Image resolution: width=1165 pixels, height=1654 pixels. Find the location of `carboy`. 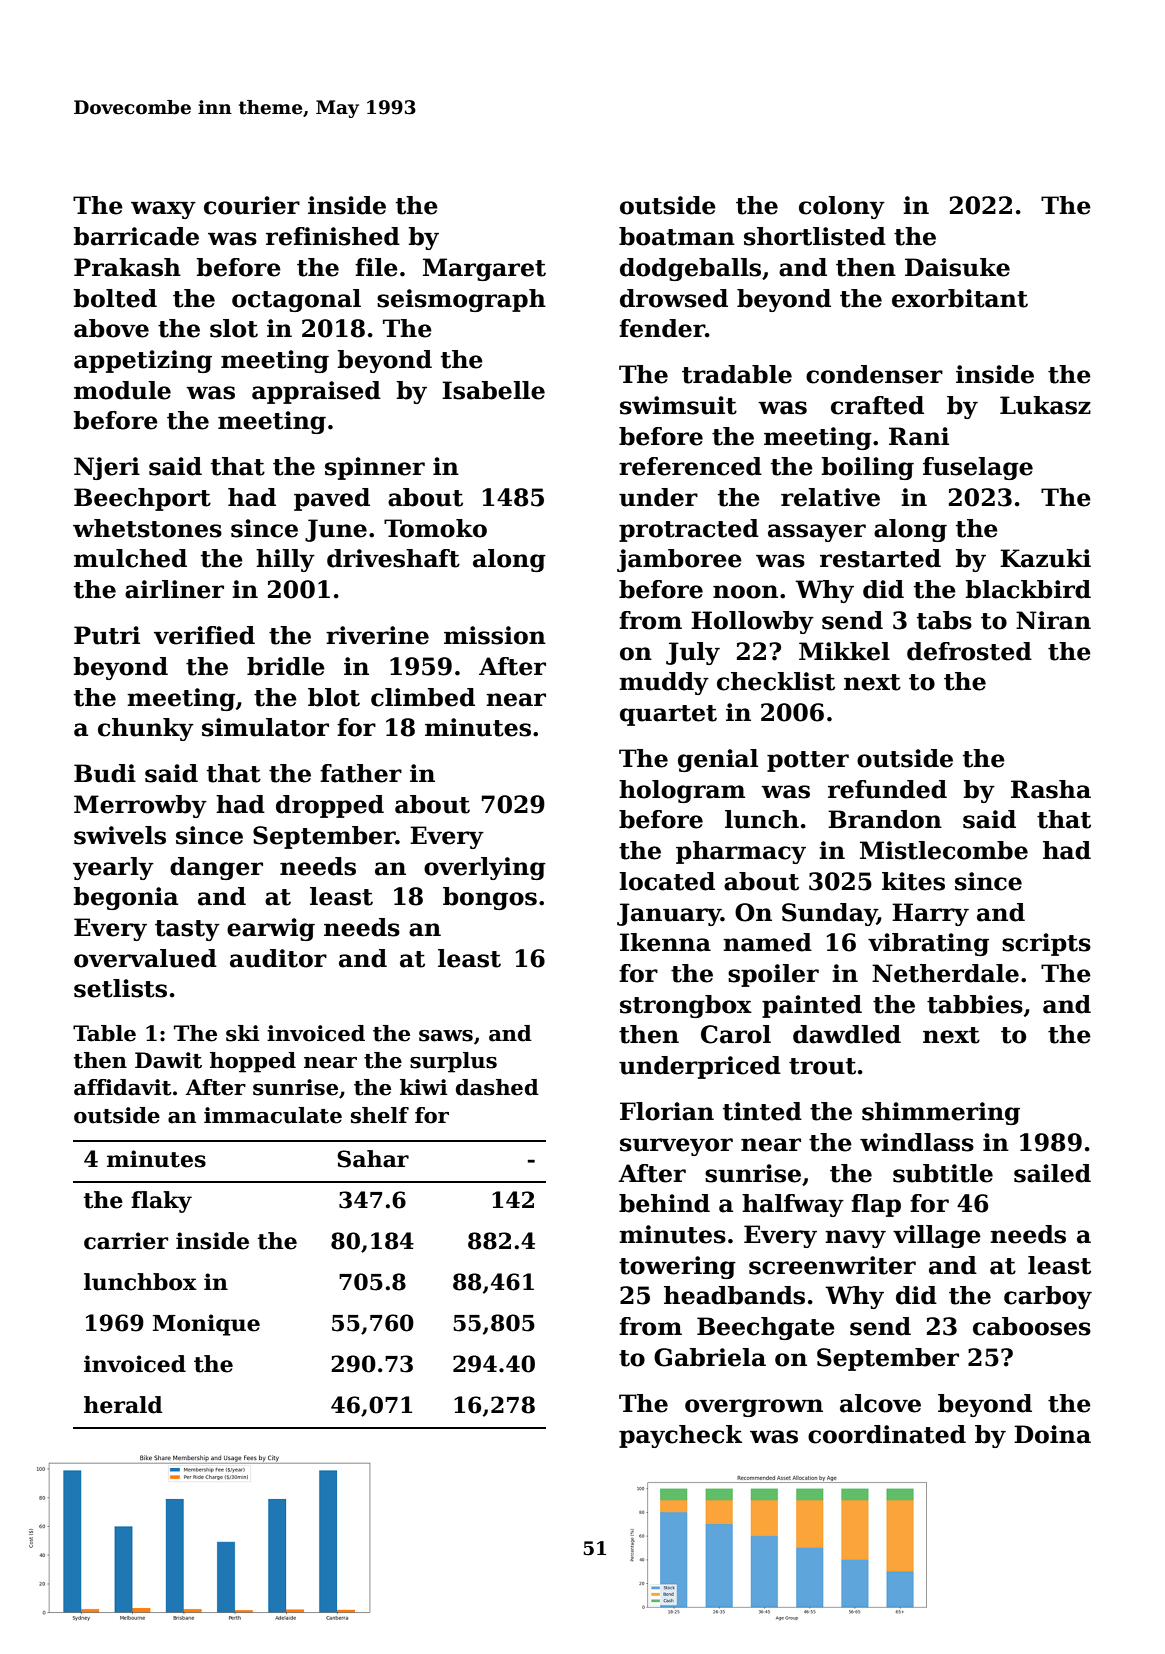

carboy is located at coordinates (1048, 1297).
